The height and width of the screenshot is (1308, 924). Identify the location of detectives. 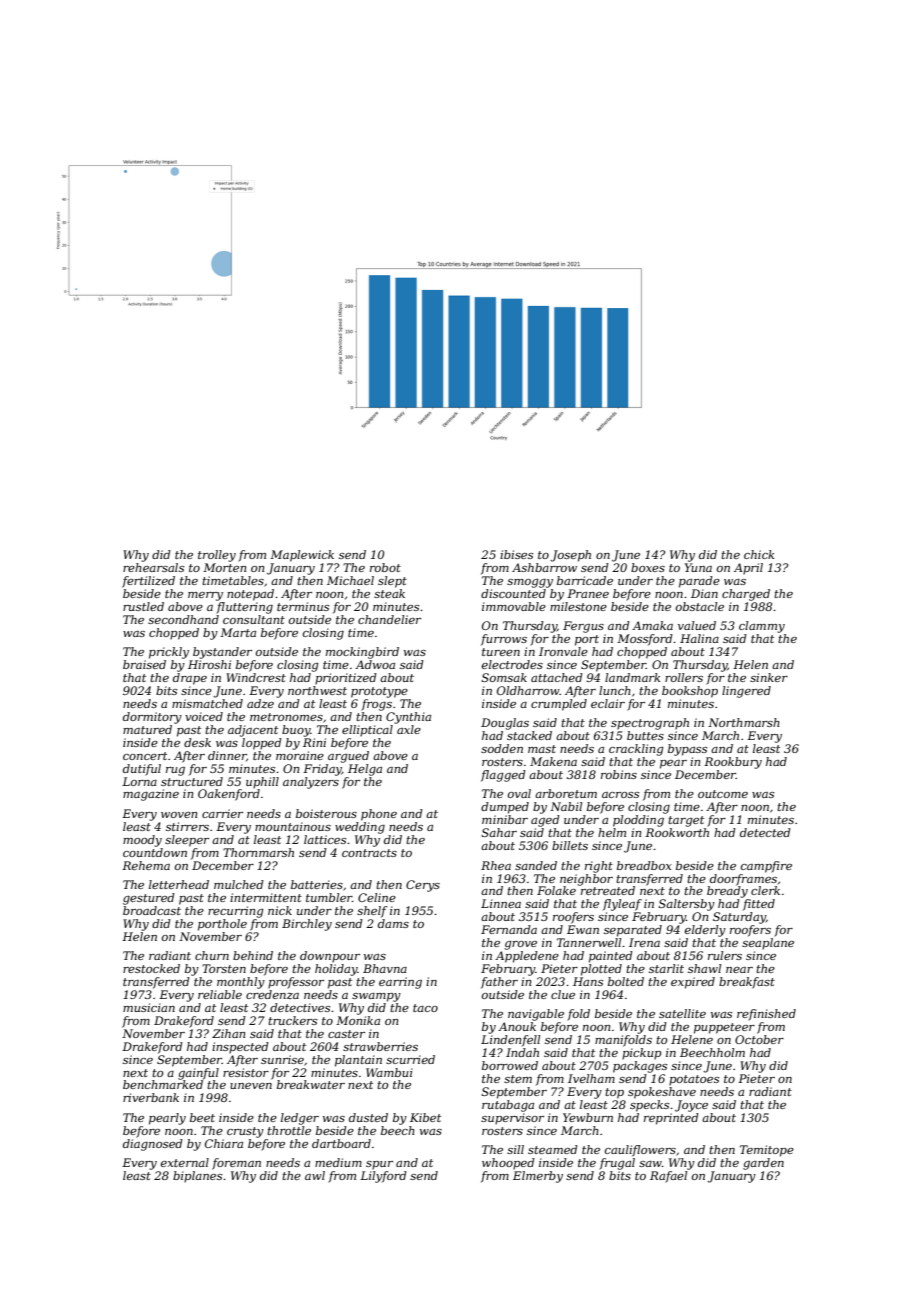
(300, 1007).
